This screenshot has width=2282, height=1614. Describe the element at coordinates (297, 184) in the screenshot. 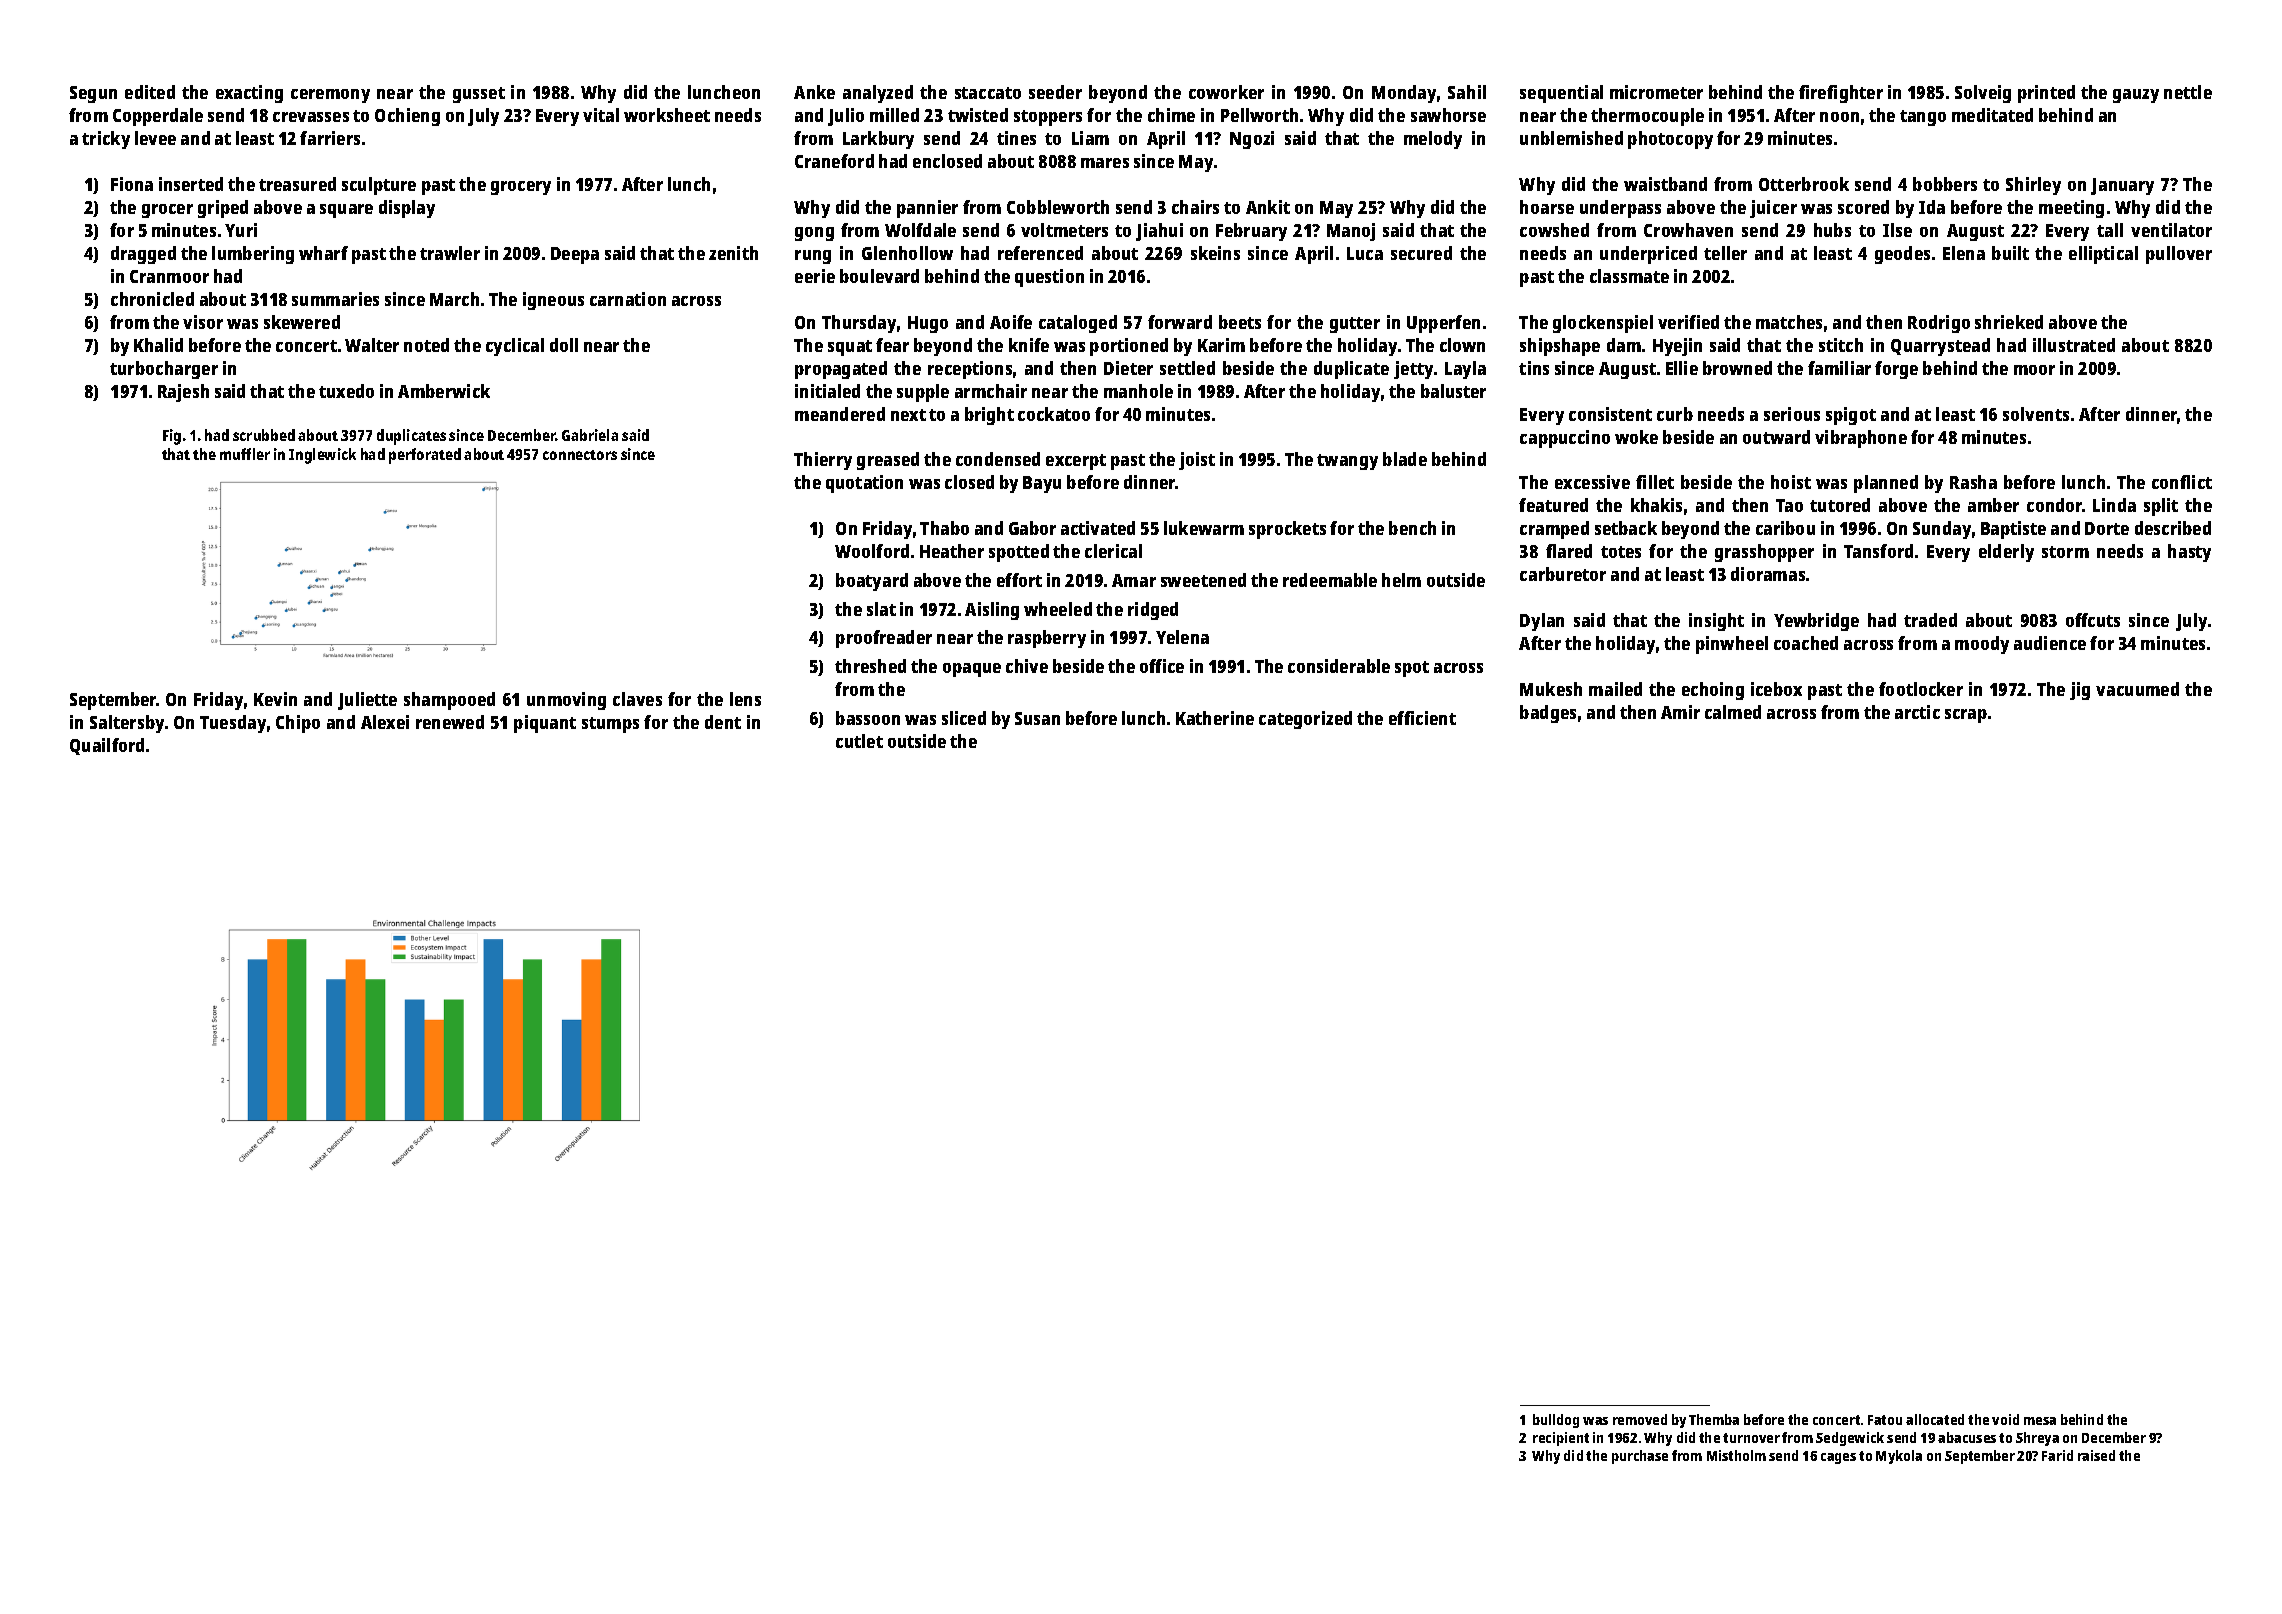

I see `treasured` at that location.
